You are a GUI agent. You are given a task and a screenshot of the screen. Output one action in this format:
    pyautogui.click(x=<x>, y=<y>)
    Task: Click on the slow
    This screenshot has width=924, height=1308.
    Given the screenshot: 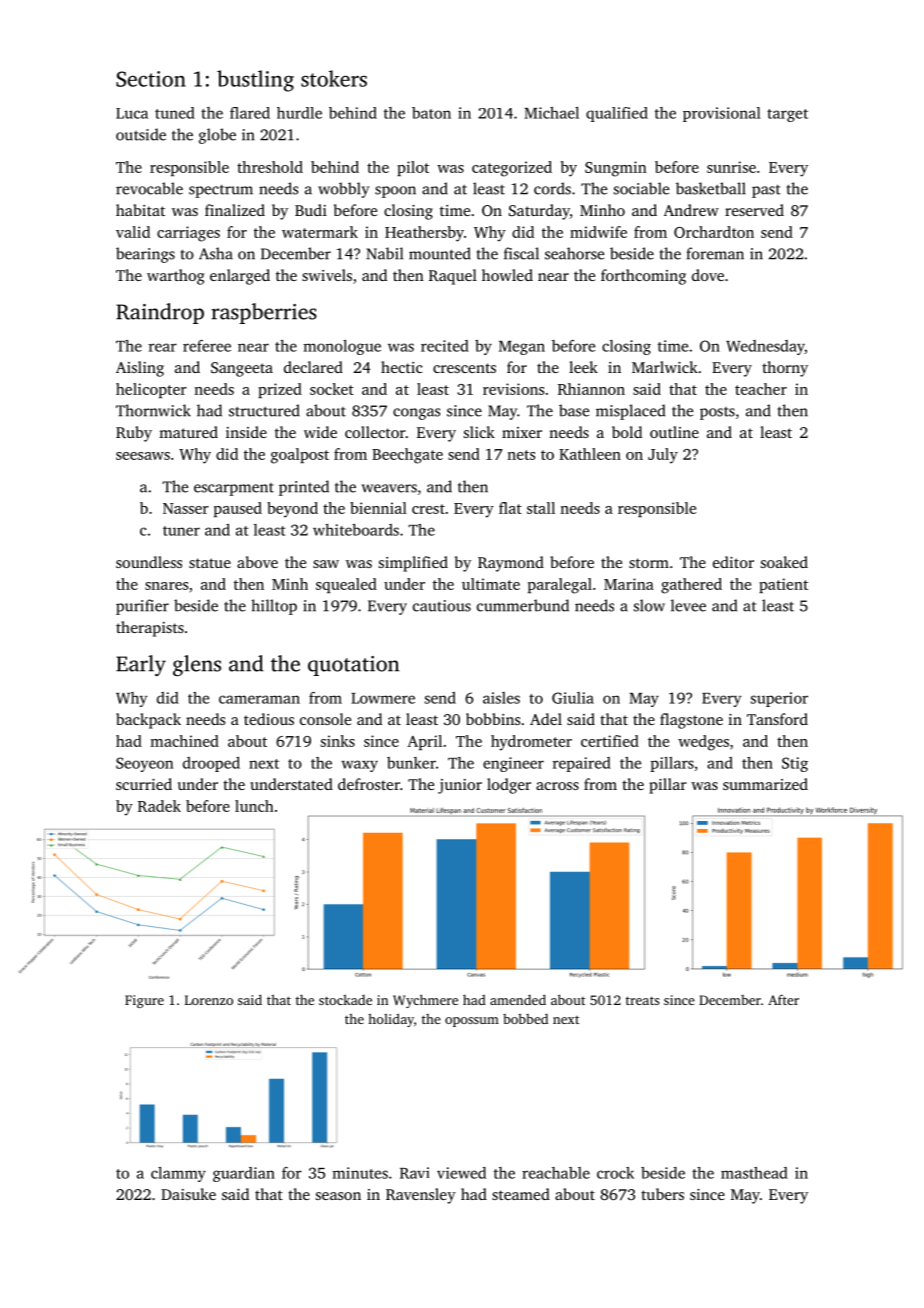 What is the action you would take?
    pyautogui.click(x=649, y=605)
